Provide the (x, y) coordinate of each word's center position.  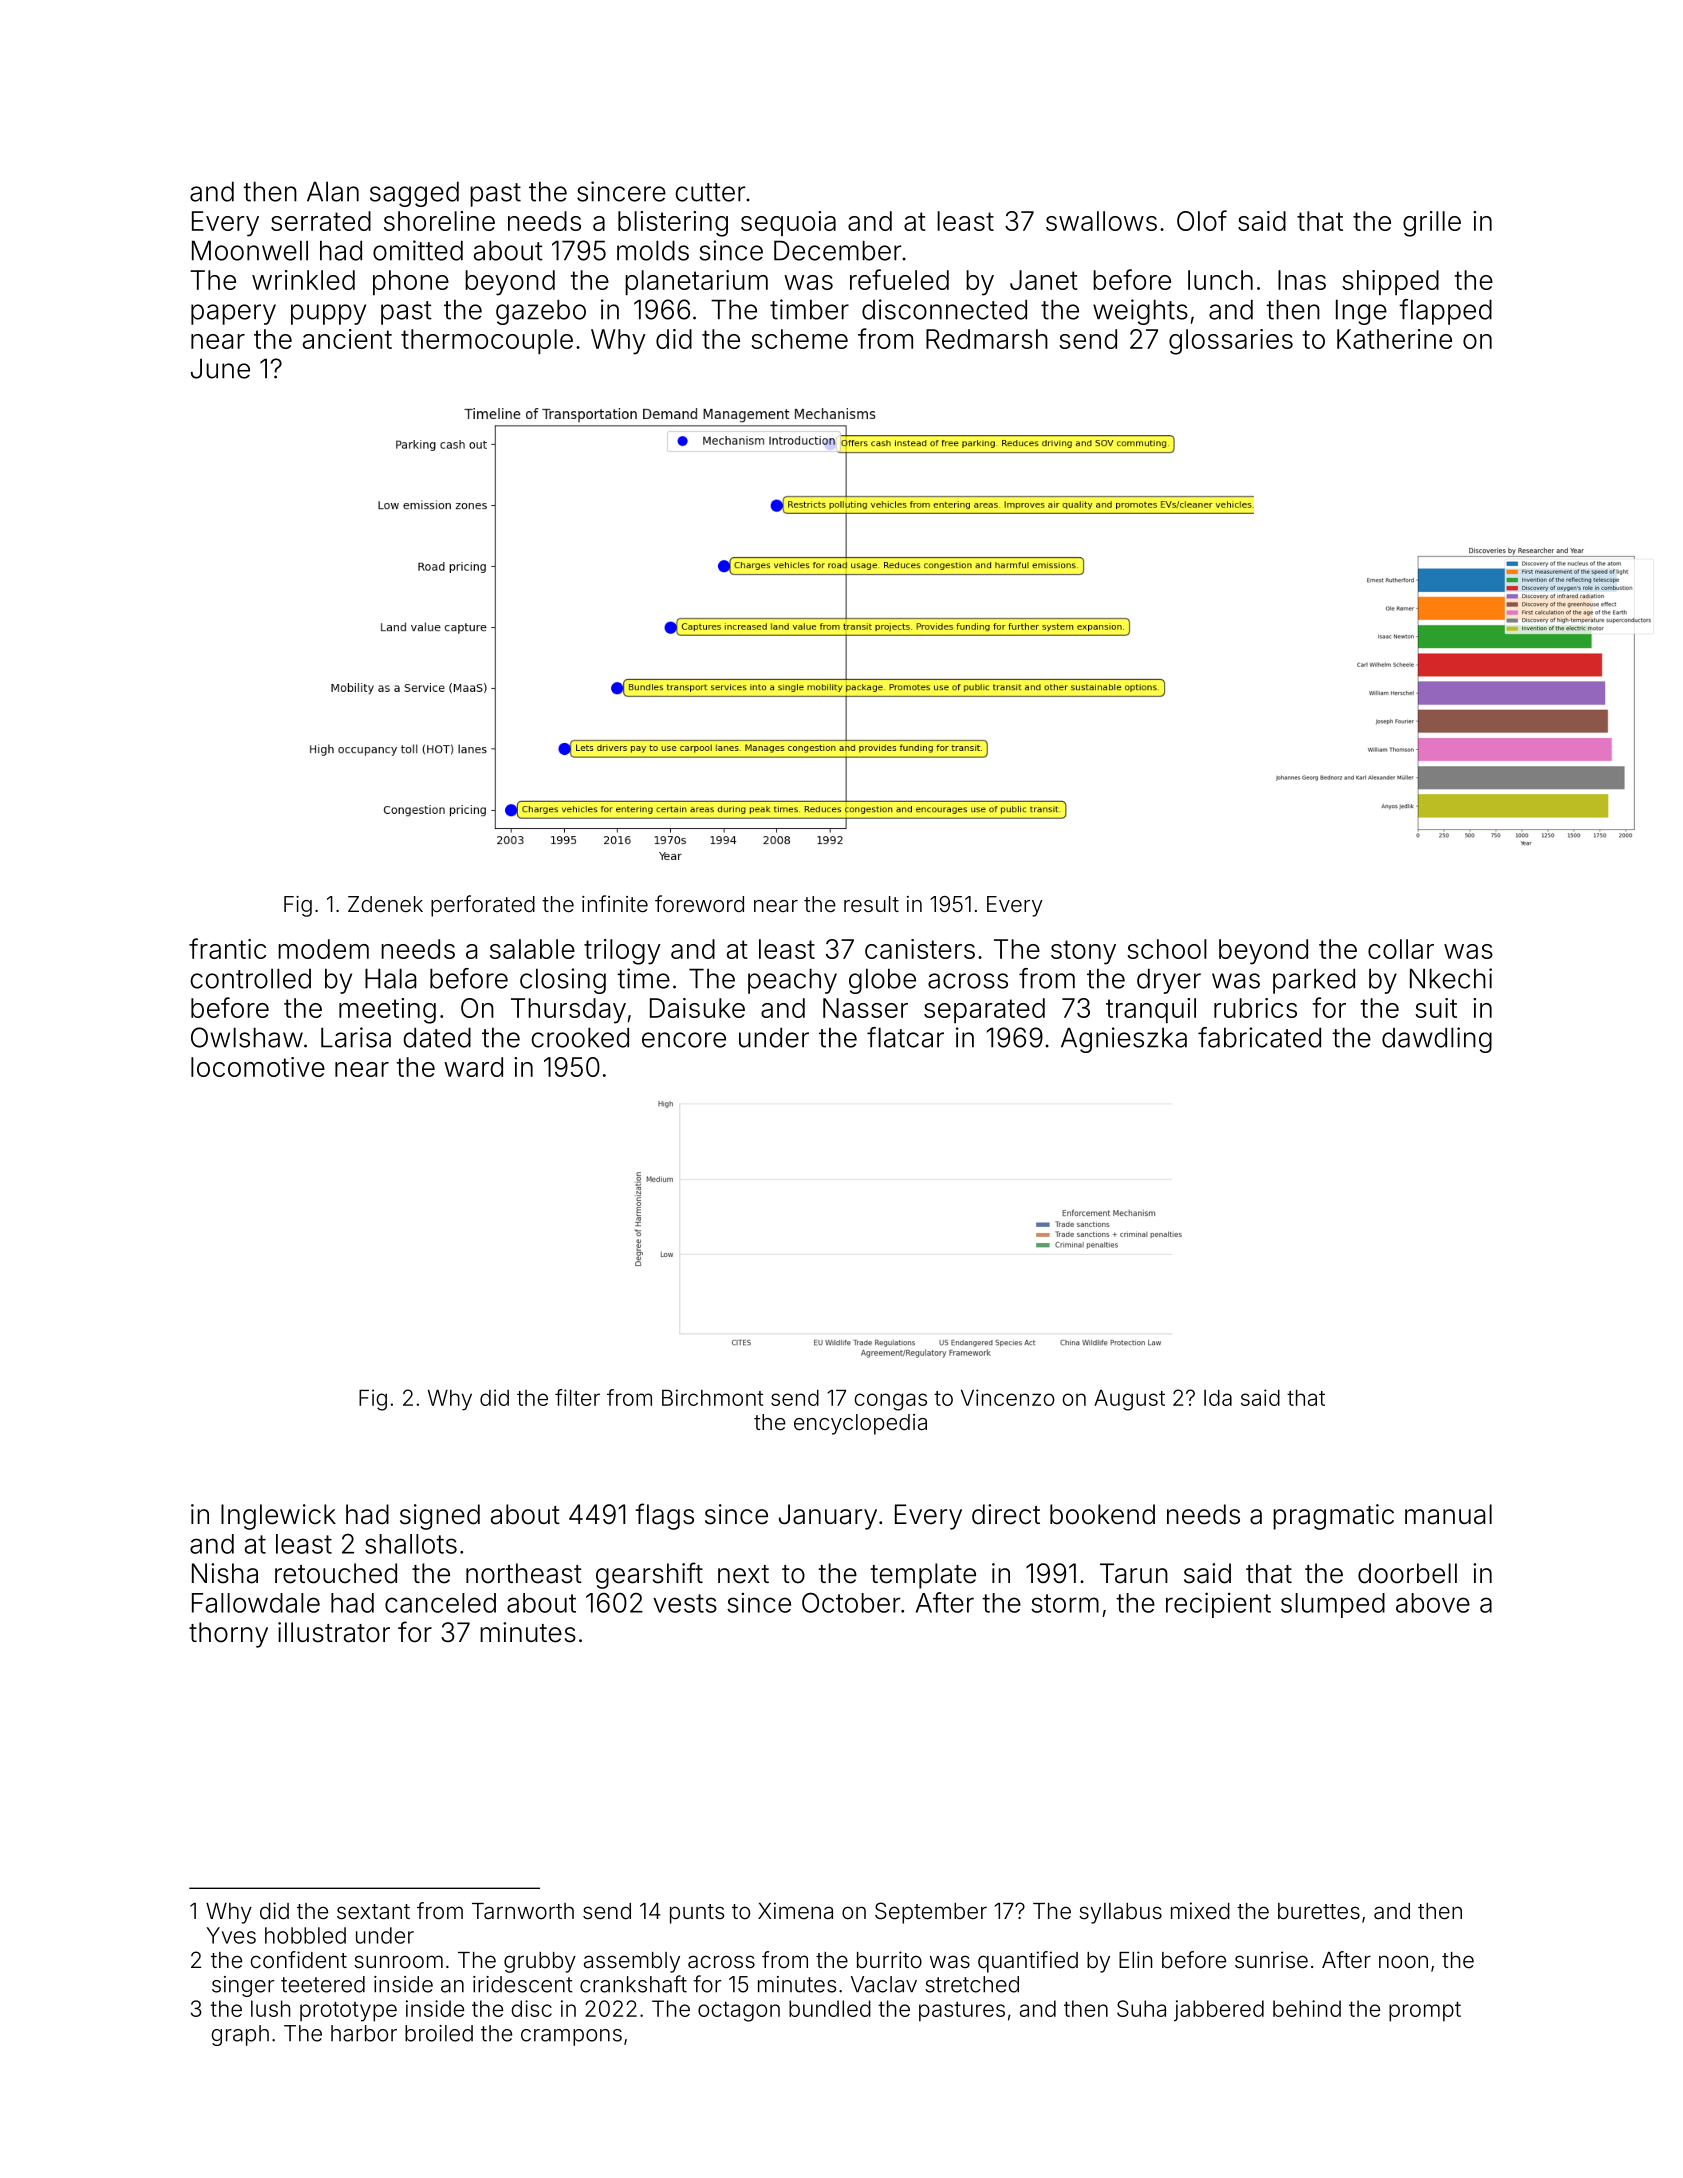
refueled (899, 279)
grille (1432, 224)
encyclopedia (860, 1424)
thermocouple (487, 341)
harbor (364, 2033)
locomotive (258, 1067)
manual (1448, 1514)
